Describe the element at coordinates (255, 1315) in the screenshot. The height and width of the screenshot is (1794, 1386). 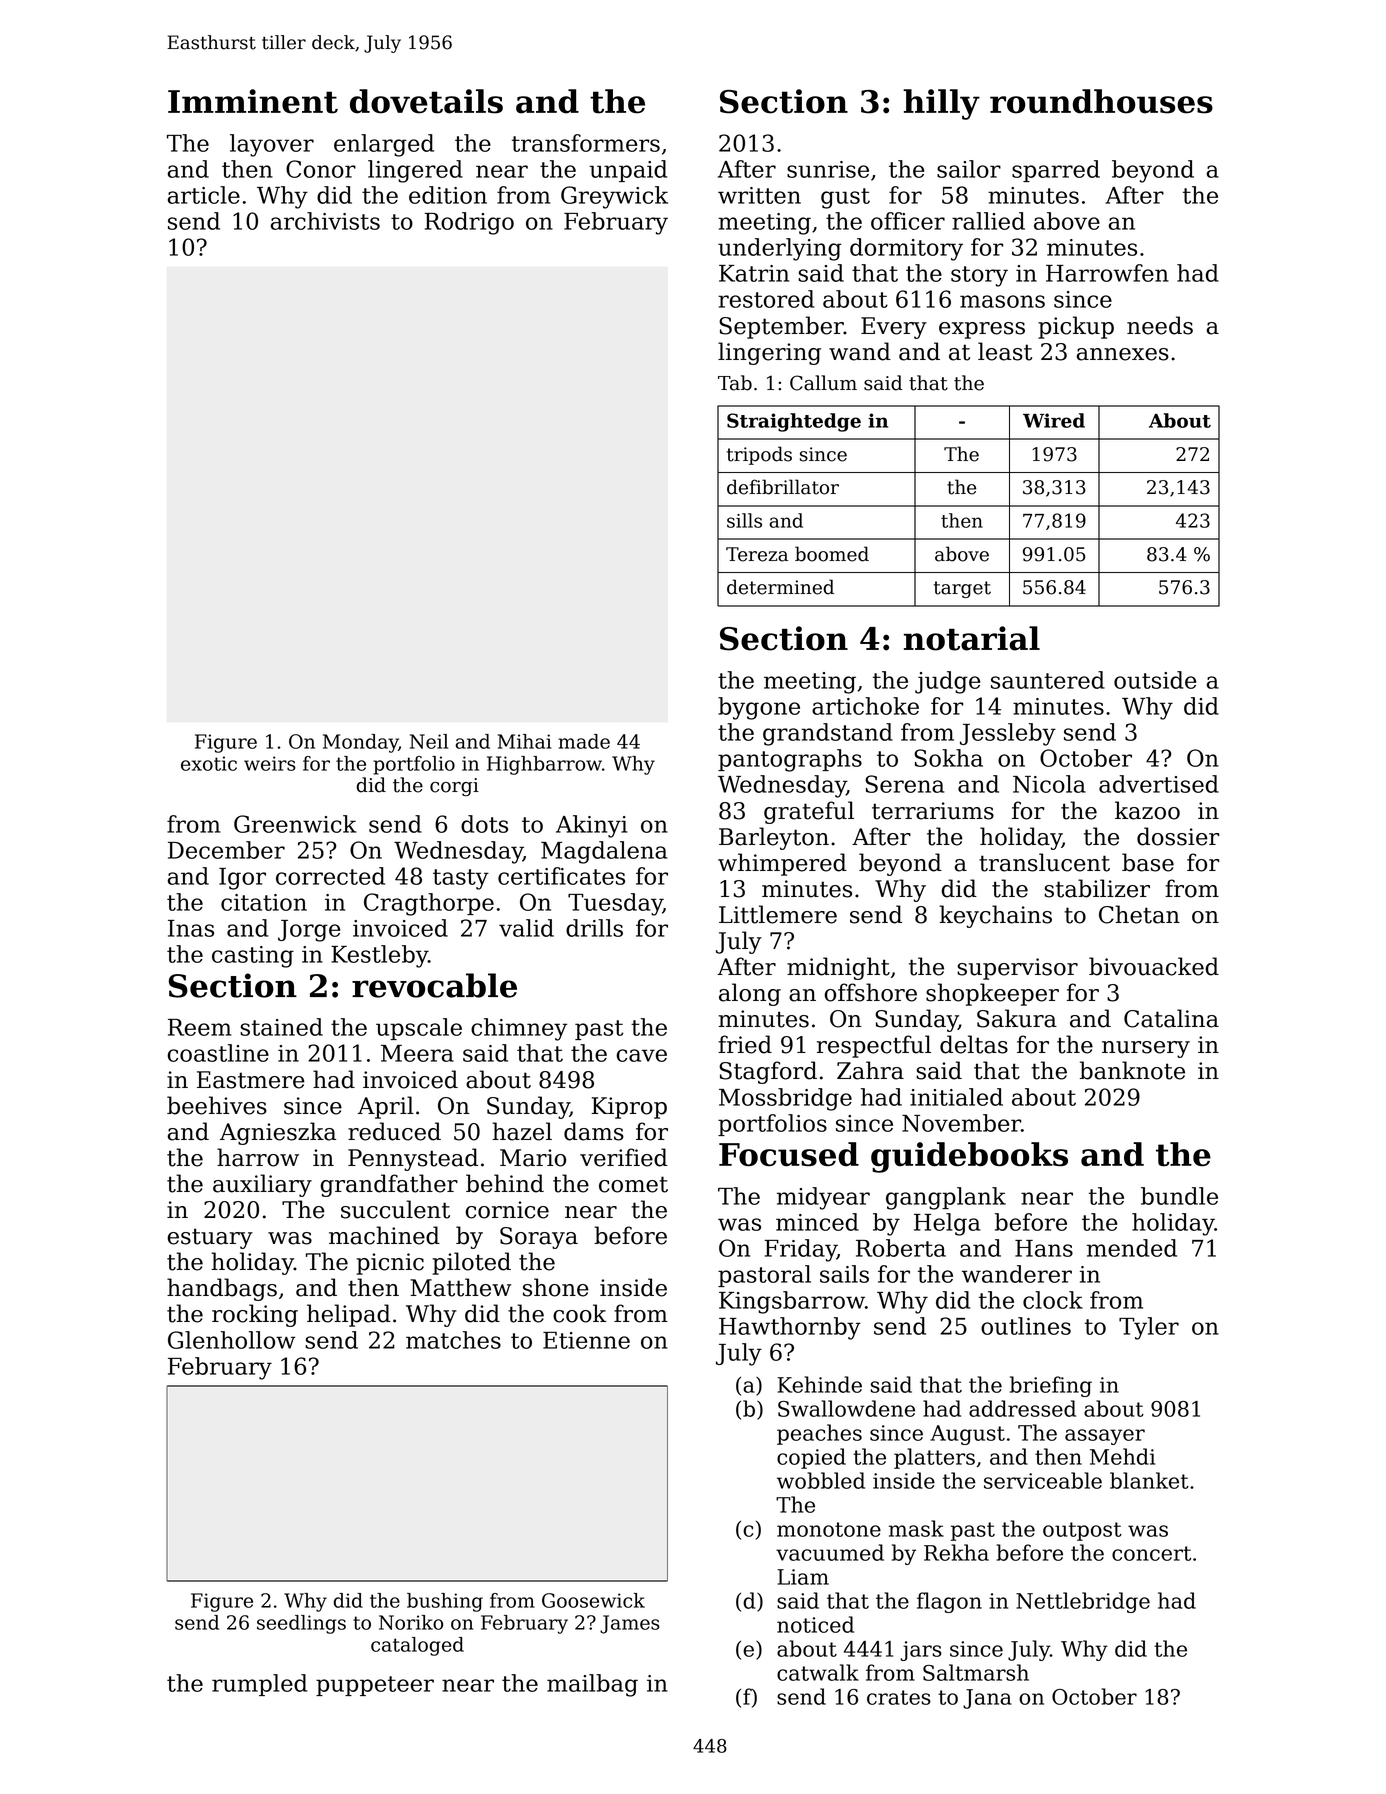
I see `rocking` at that location.
